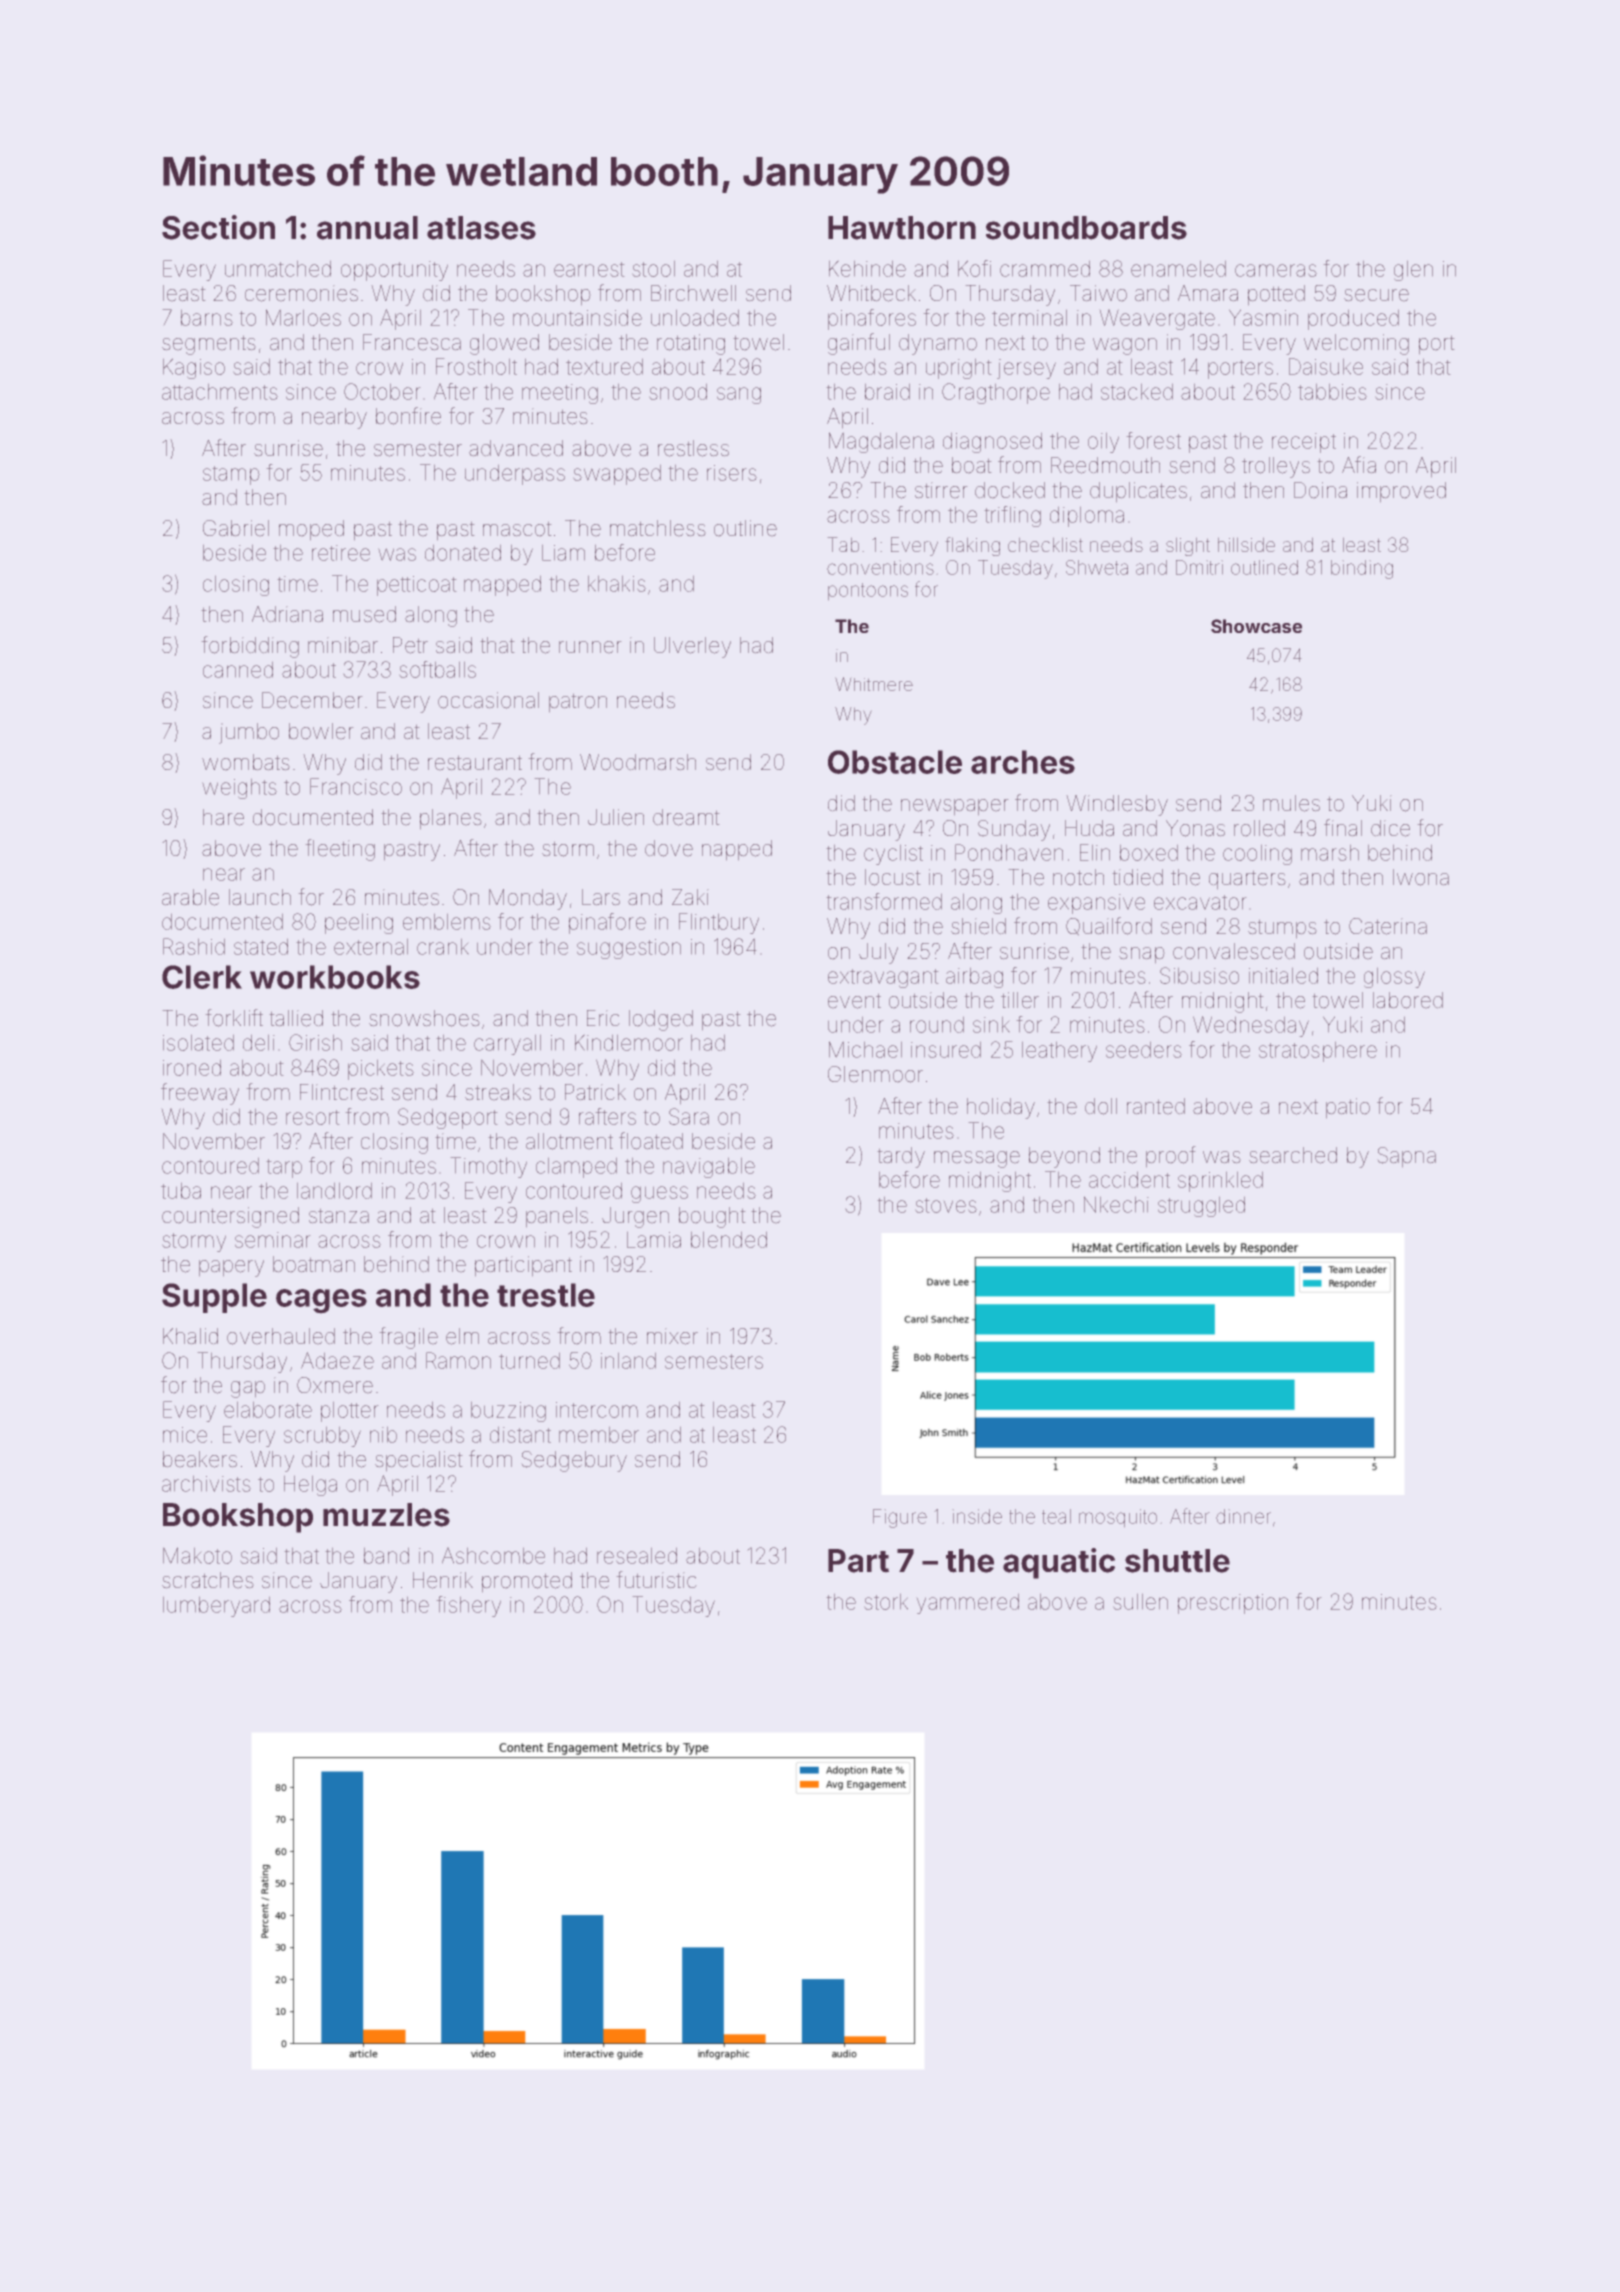  What do you see at coordinates (218, 227) in the document?
I see `Section` at bounding box center [218, 227].
